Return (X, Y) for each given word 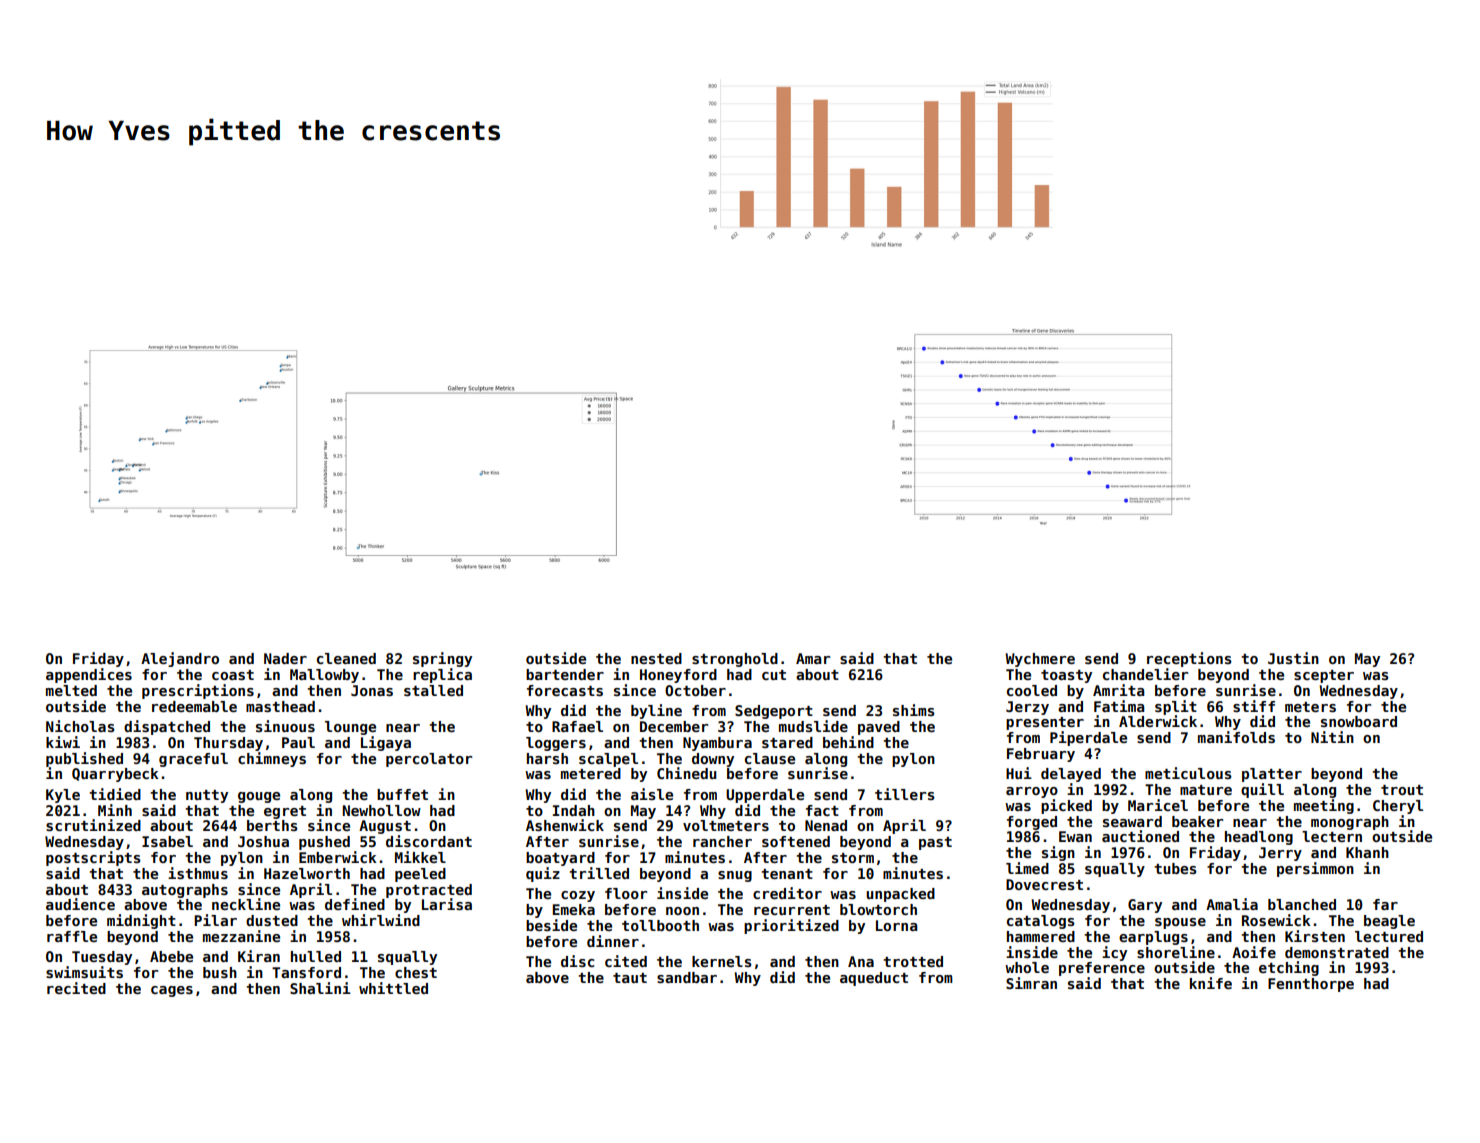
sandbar (687, 977)
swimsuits (84, 972)
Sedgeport (774, 712)
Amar (813, 658)
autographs (185, 891)
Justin (1293, 658)
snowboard (1359, 721)
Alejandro (180, 659)
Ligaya (386, 743)
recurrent (792, 910)
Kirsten (1315, 936)
